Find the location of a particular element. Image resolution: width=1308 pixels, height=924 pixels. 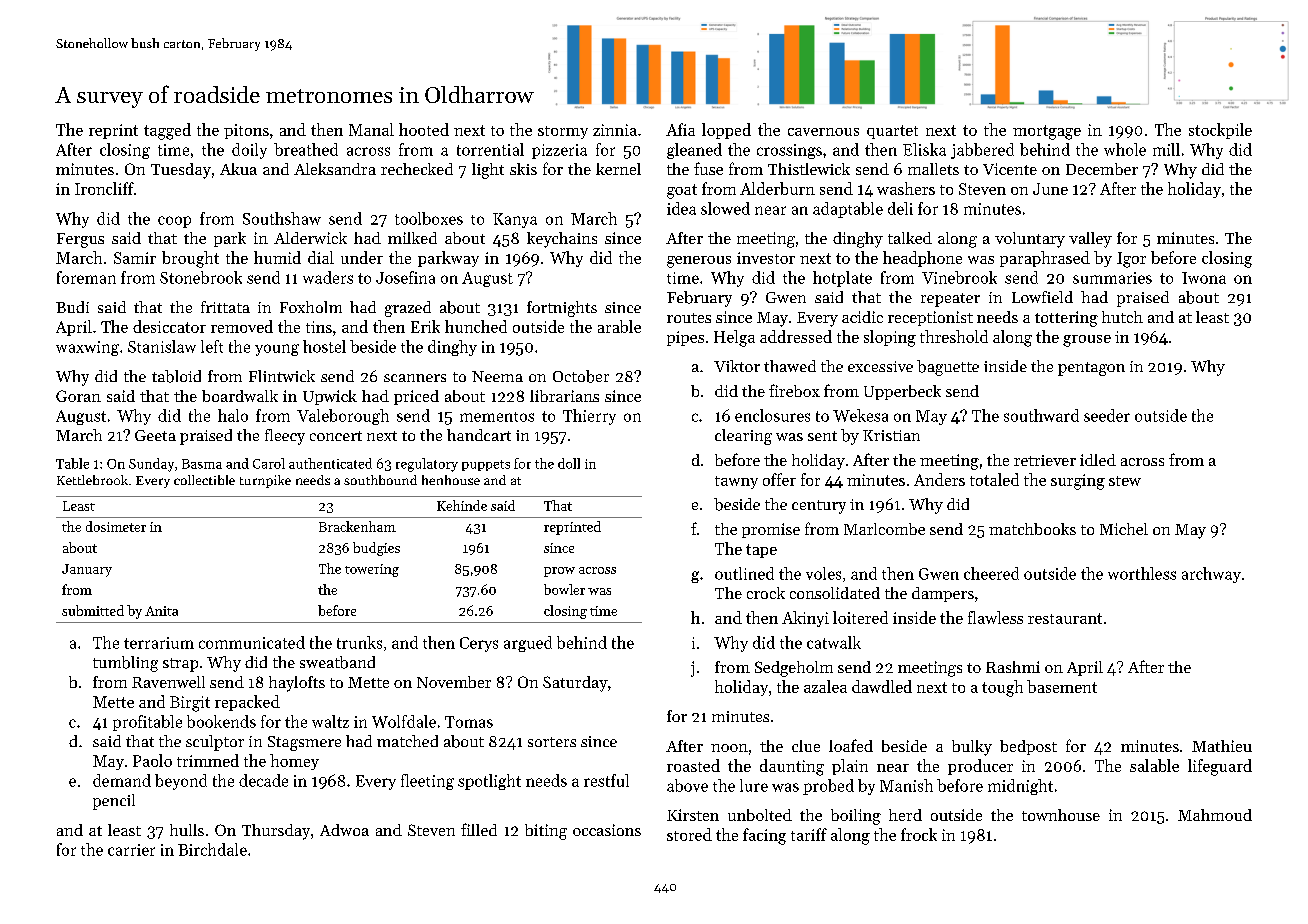

librarians is located at coordinates (564, 396).
